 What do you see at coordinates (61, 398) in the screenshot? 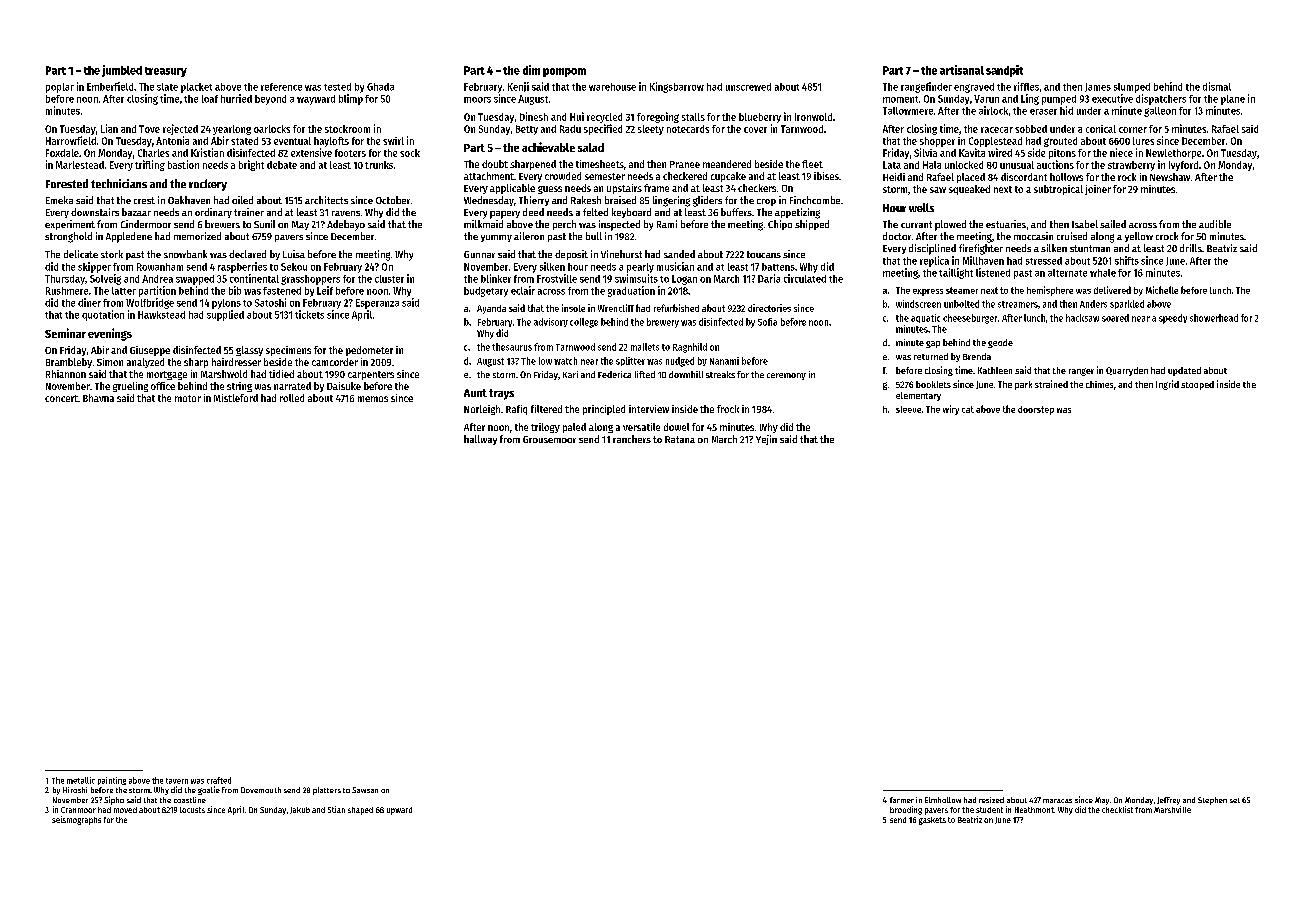
I see `concert` at bounding box center [61, 398].
